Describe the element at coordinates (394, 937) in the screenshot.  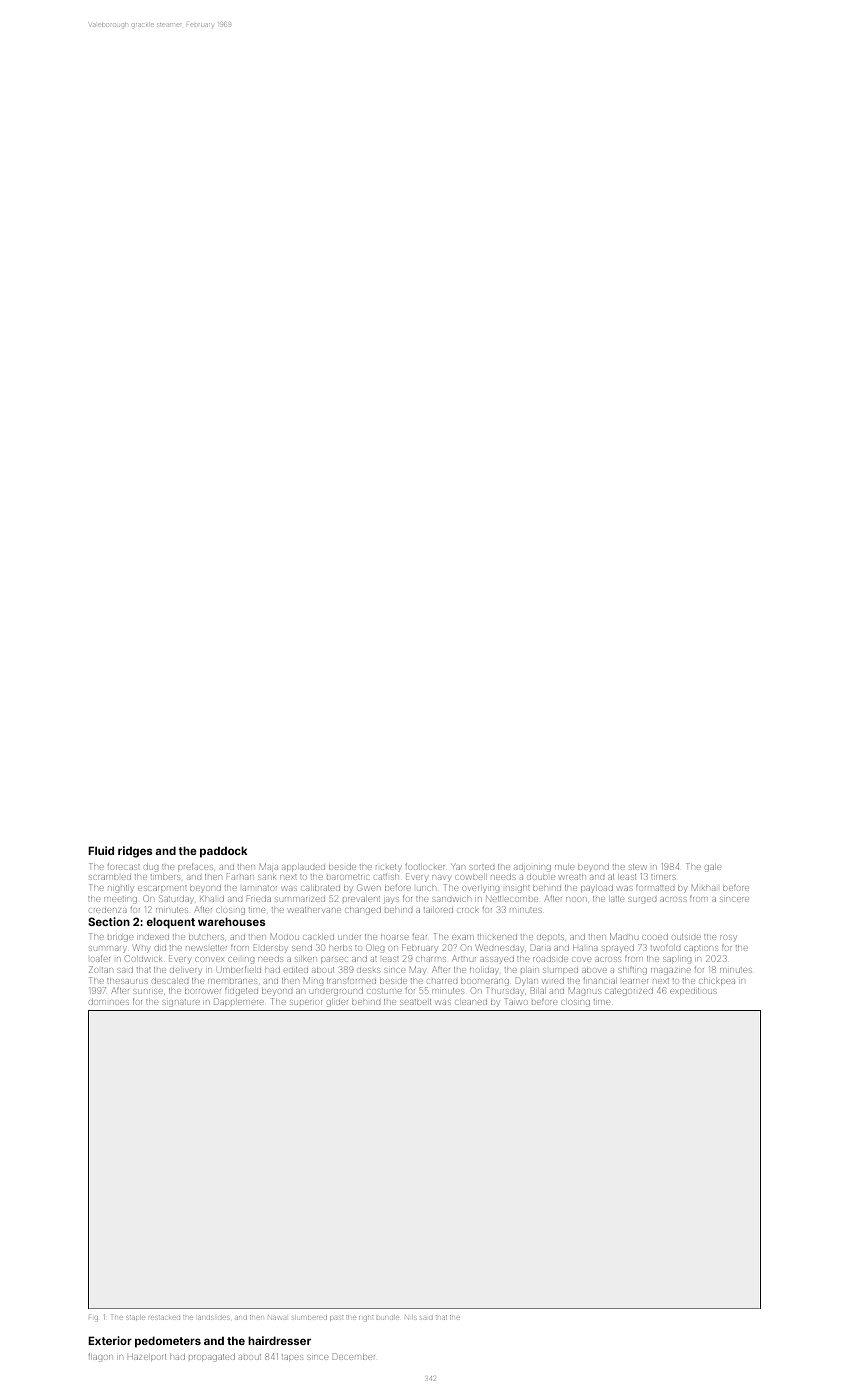
I see `hoarse` at that location.
